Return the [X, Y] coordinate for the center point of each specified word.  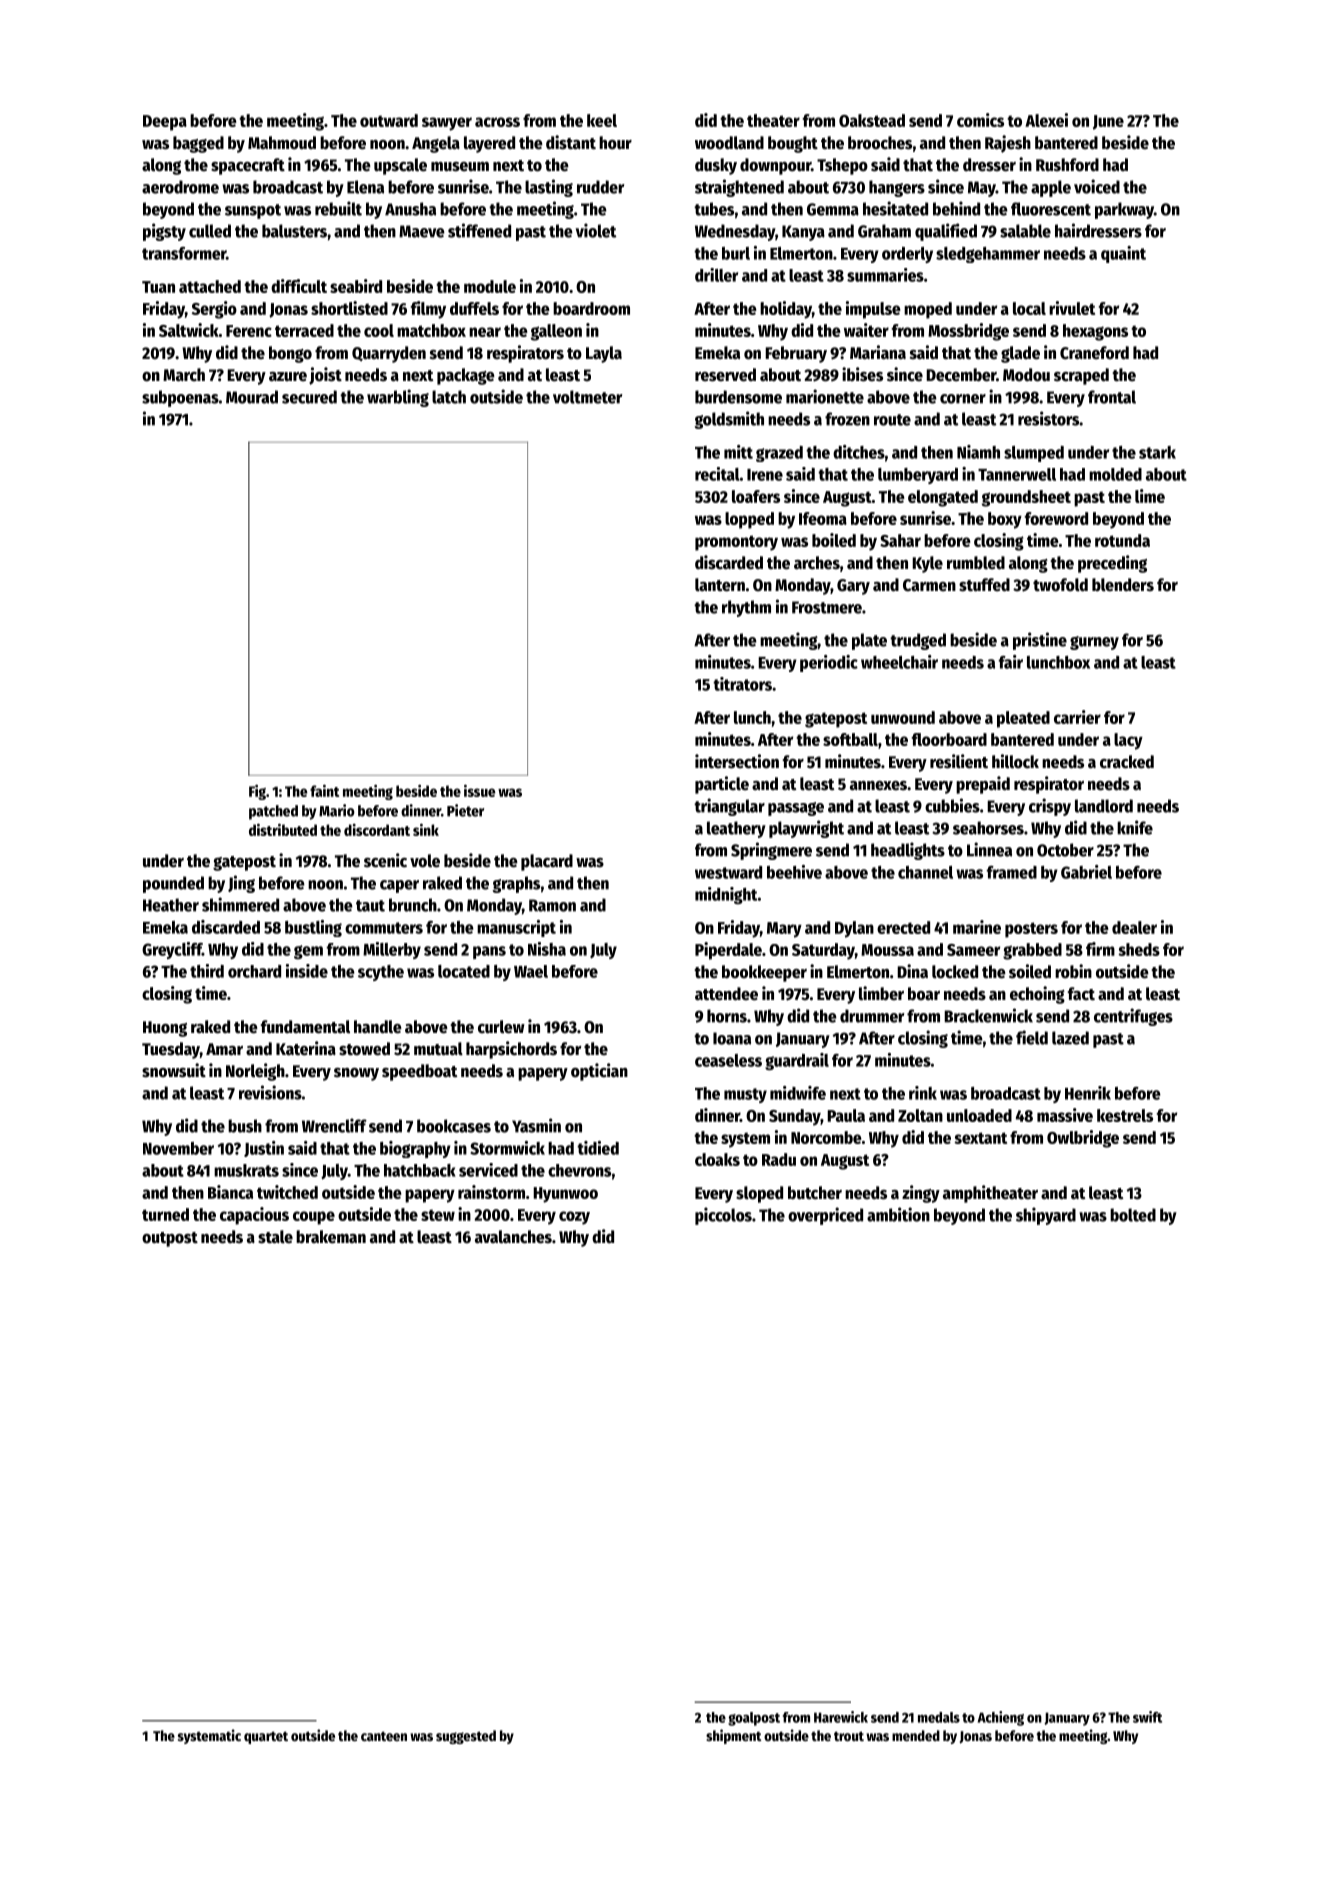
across [497, 122]
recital [717, 474]
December [961, 375]
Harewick [841, 1717]
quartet [266, 1737]
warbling [398, 398]
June [1108, 122]
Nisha [547, 949]
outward [389, 120]
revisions [270, 1092]
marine [977, 927]
